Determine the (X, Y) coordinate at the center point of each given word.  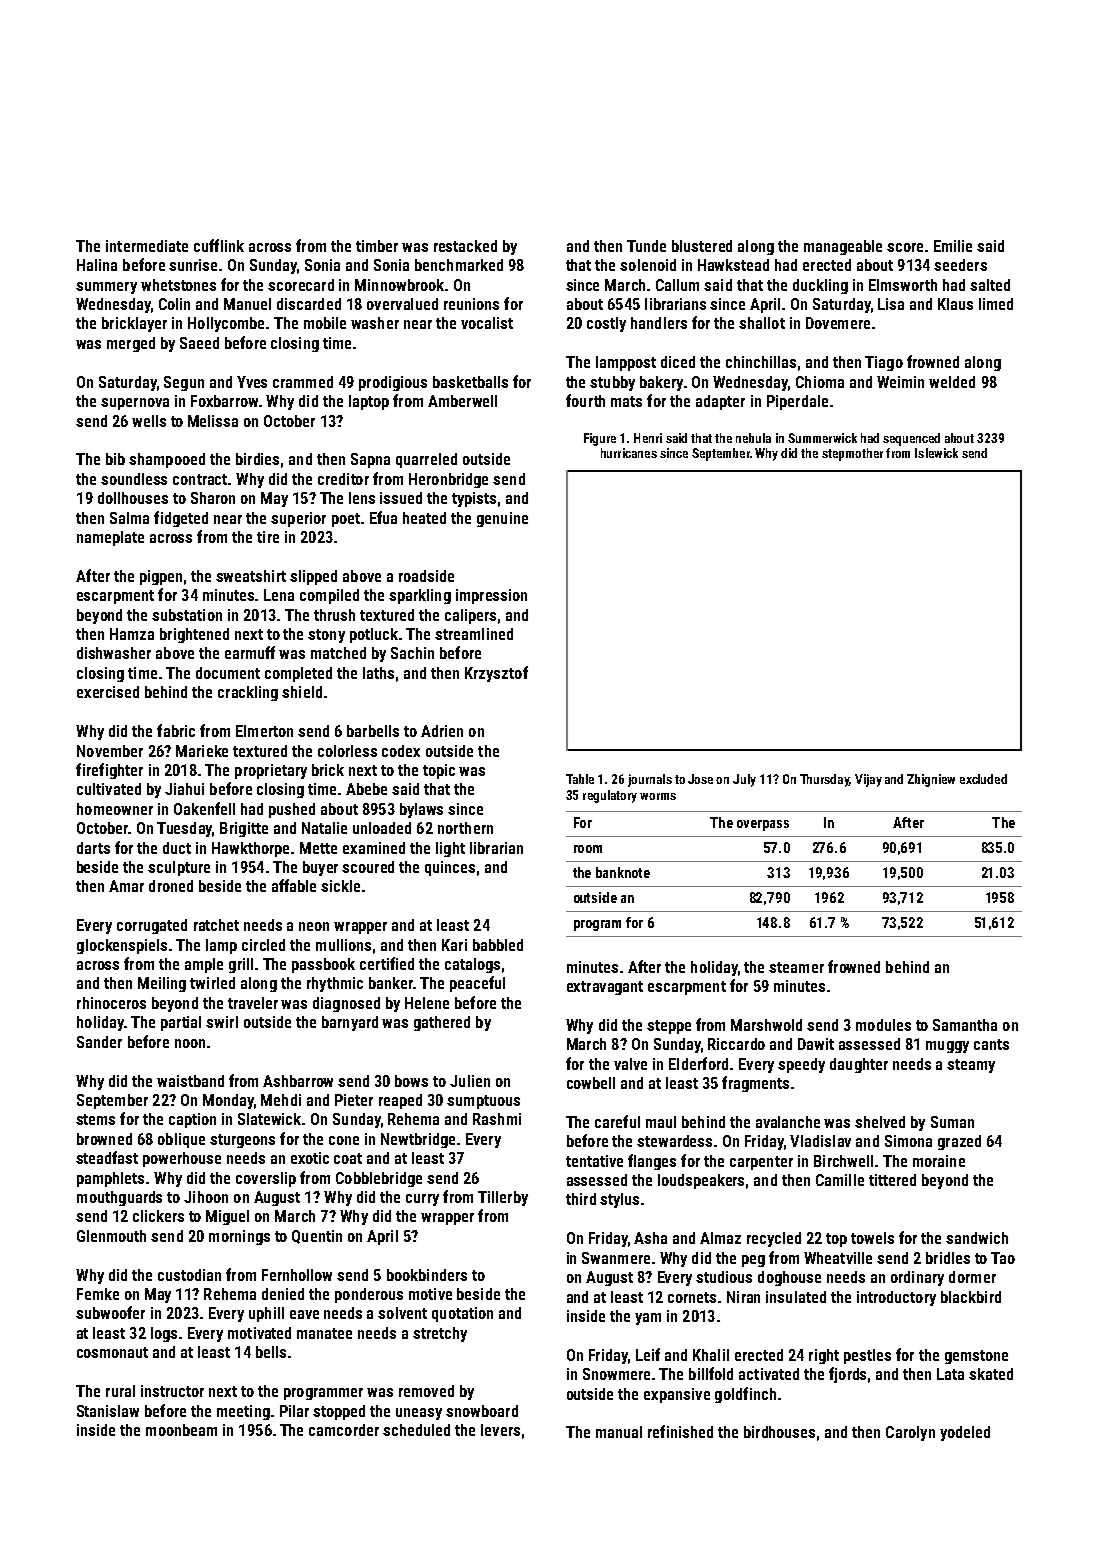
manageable (843, 247)
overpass (763, 825)
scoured (368, 867)
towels (872, 1238)
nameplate (110, 538)
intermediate (147, 246)
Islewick (936, 453)
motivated (259, 1333)
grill (241, 965)
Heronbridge (448, 480)
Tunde (646, 246)
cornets (692, 1297)
